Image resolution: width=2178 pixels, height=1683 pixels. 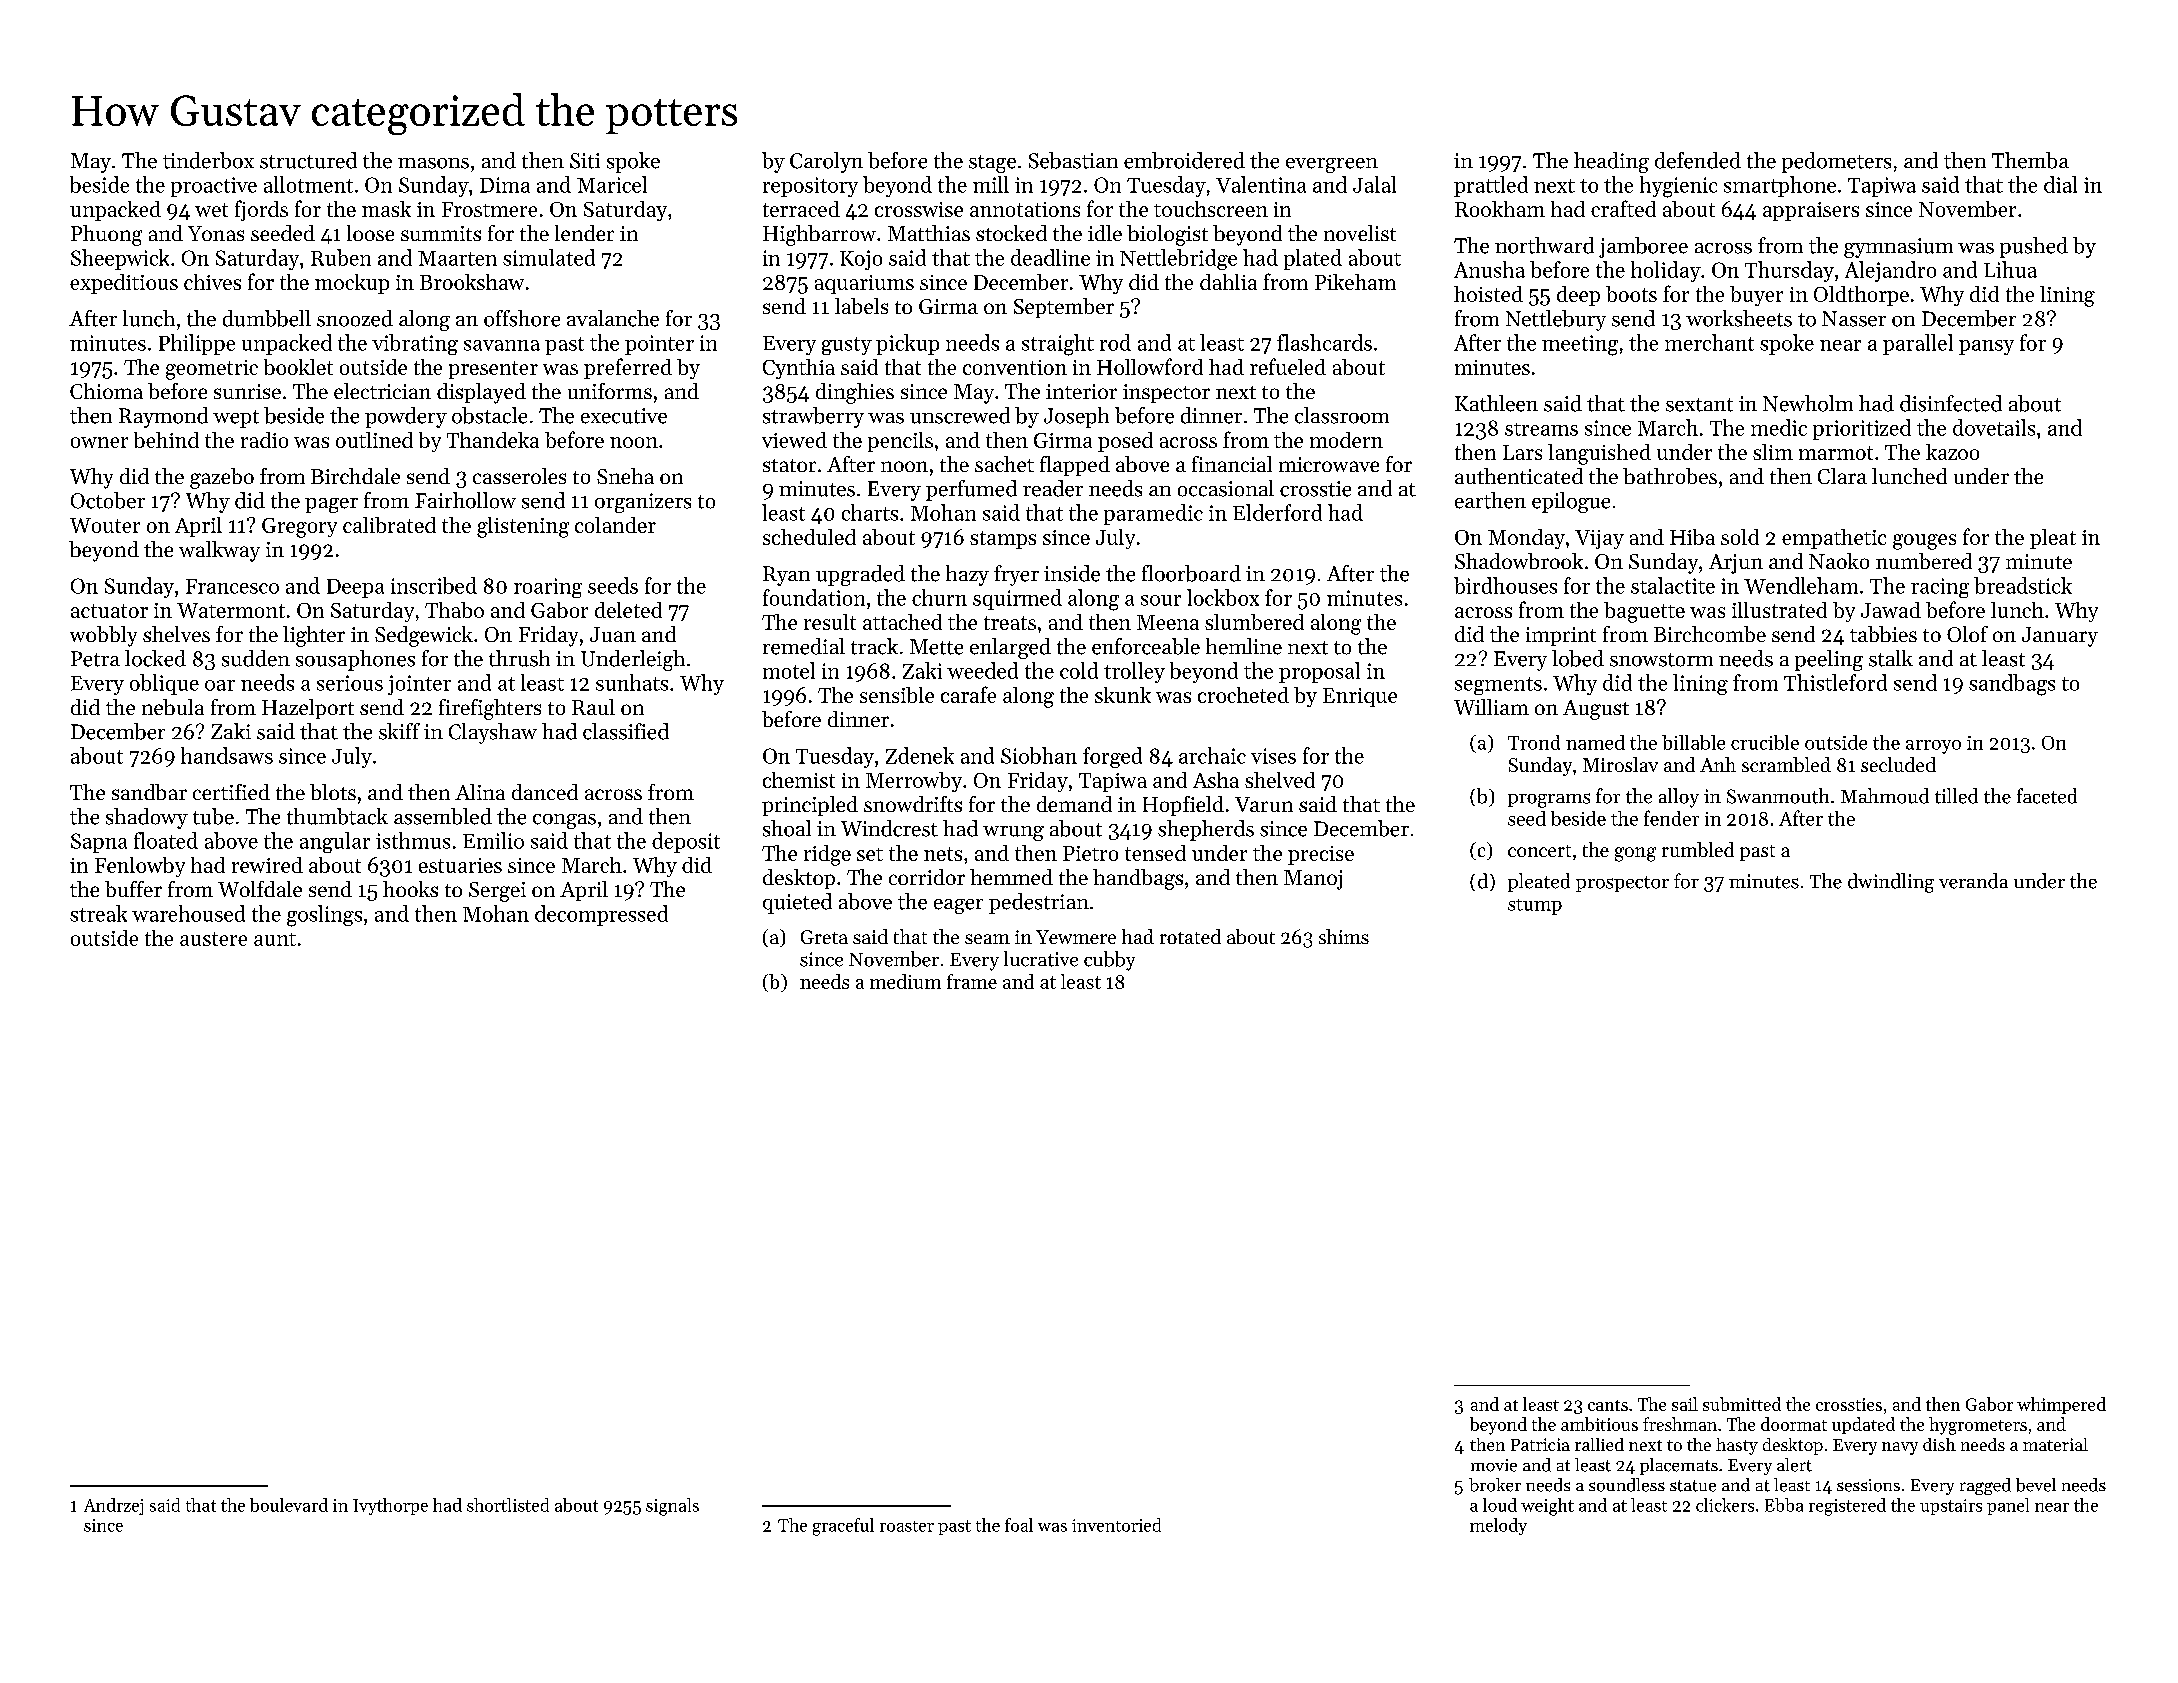 I want to click on aunt, so click(x=275, y=939).
